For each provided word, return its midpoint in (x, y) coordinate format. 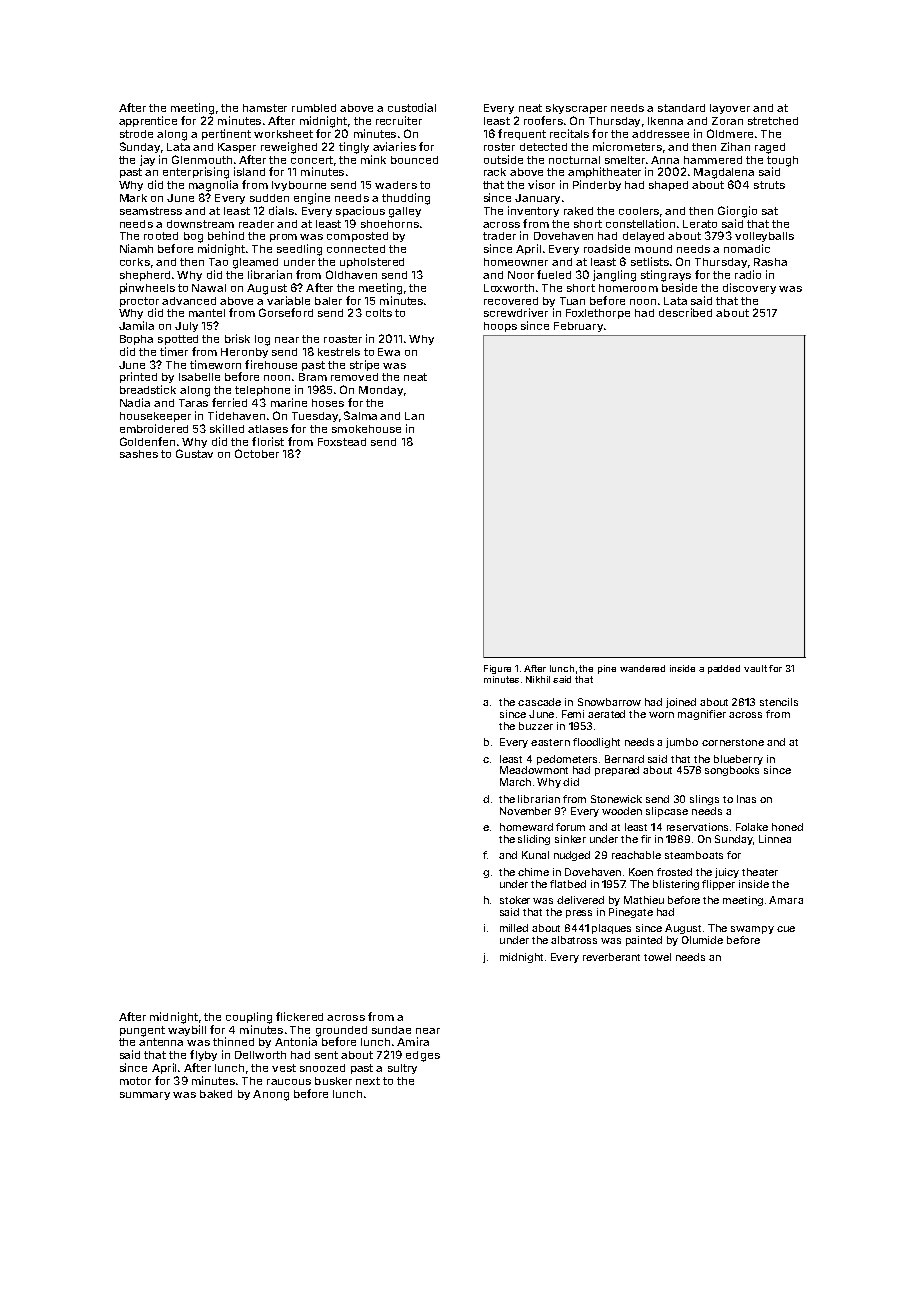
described (685, 312)
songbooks (732, 771)
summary (145, 1096)
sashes (139, 454)
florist (268, 441)
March (515, 782)
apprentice (148, 121)
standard (681, 108)
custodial (412, 107)
